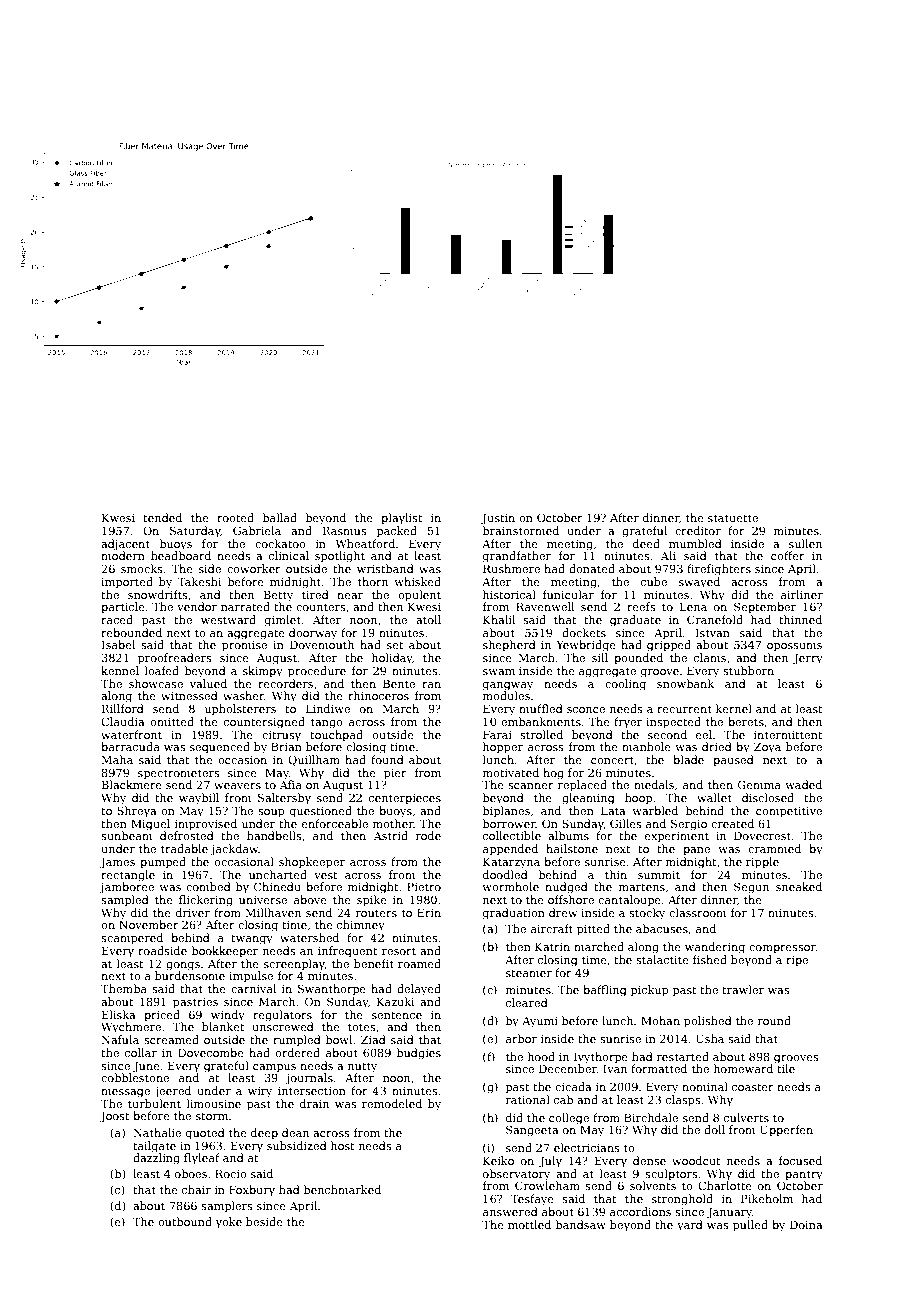  Describe the element at coordinates (350, 596) in the screenshot. I see `near` at that location.
